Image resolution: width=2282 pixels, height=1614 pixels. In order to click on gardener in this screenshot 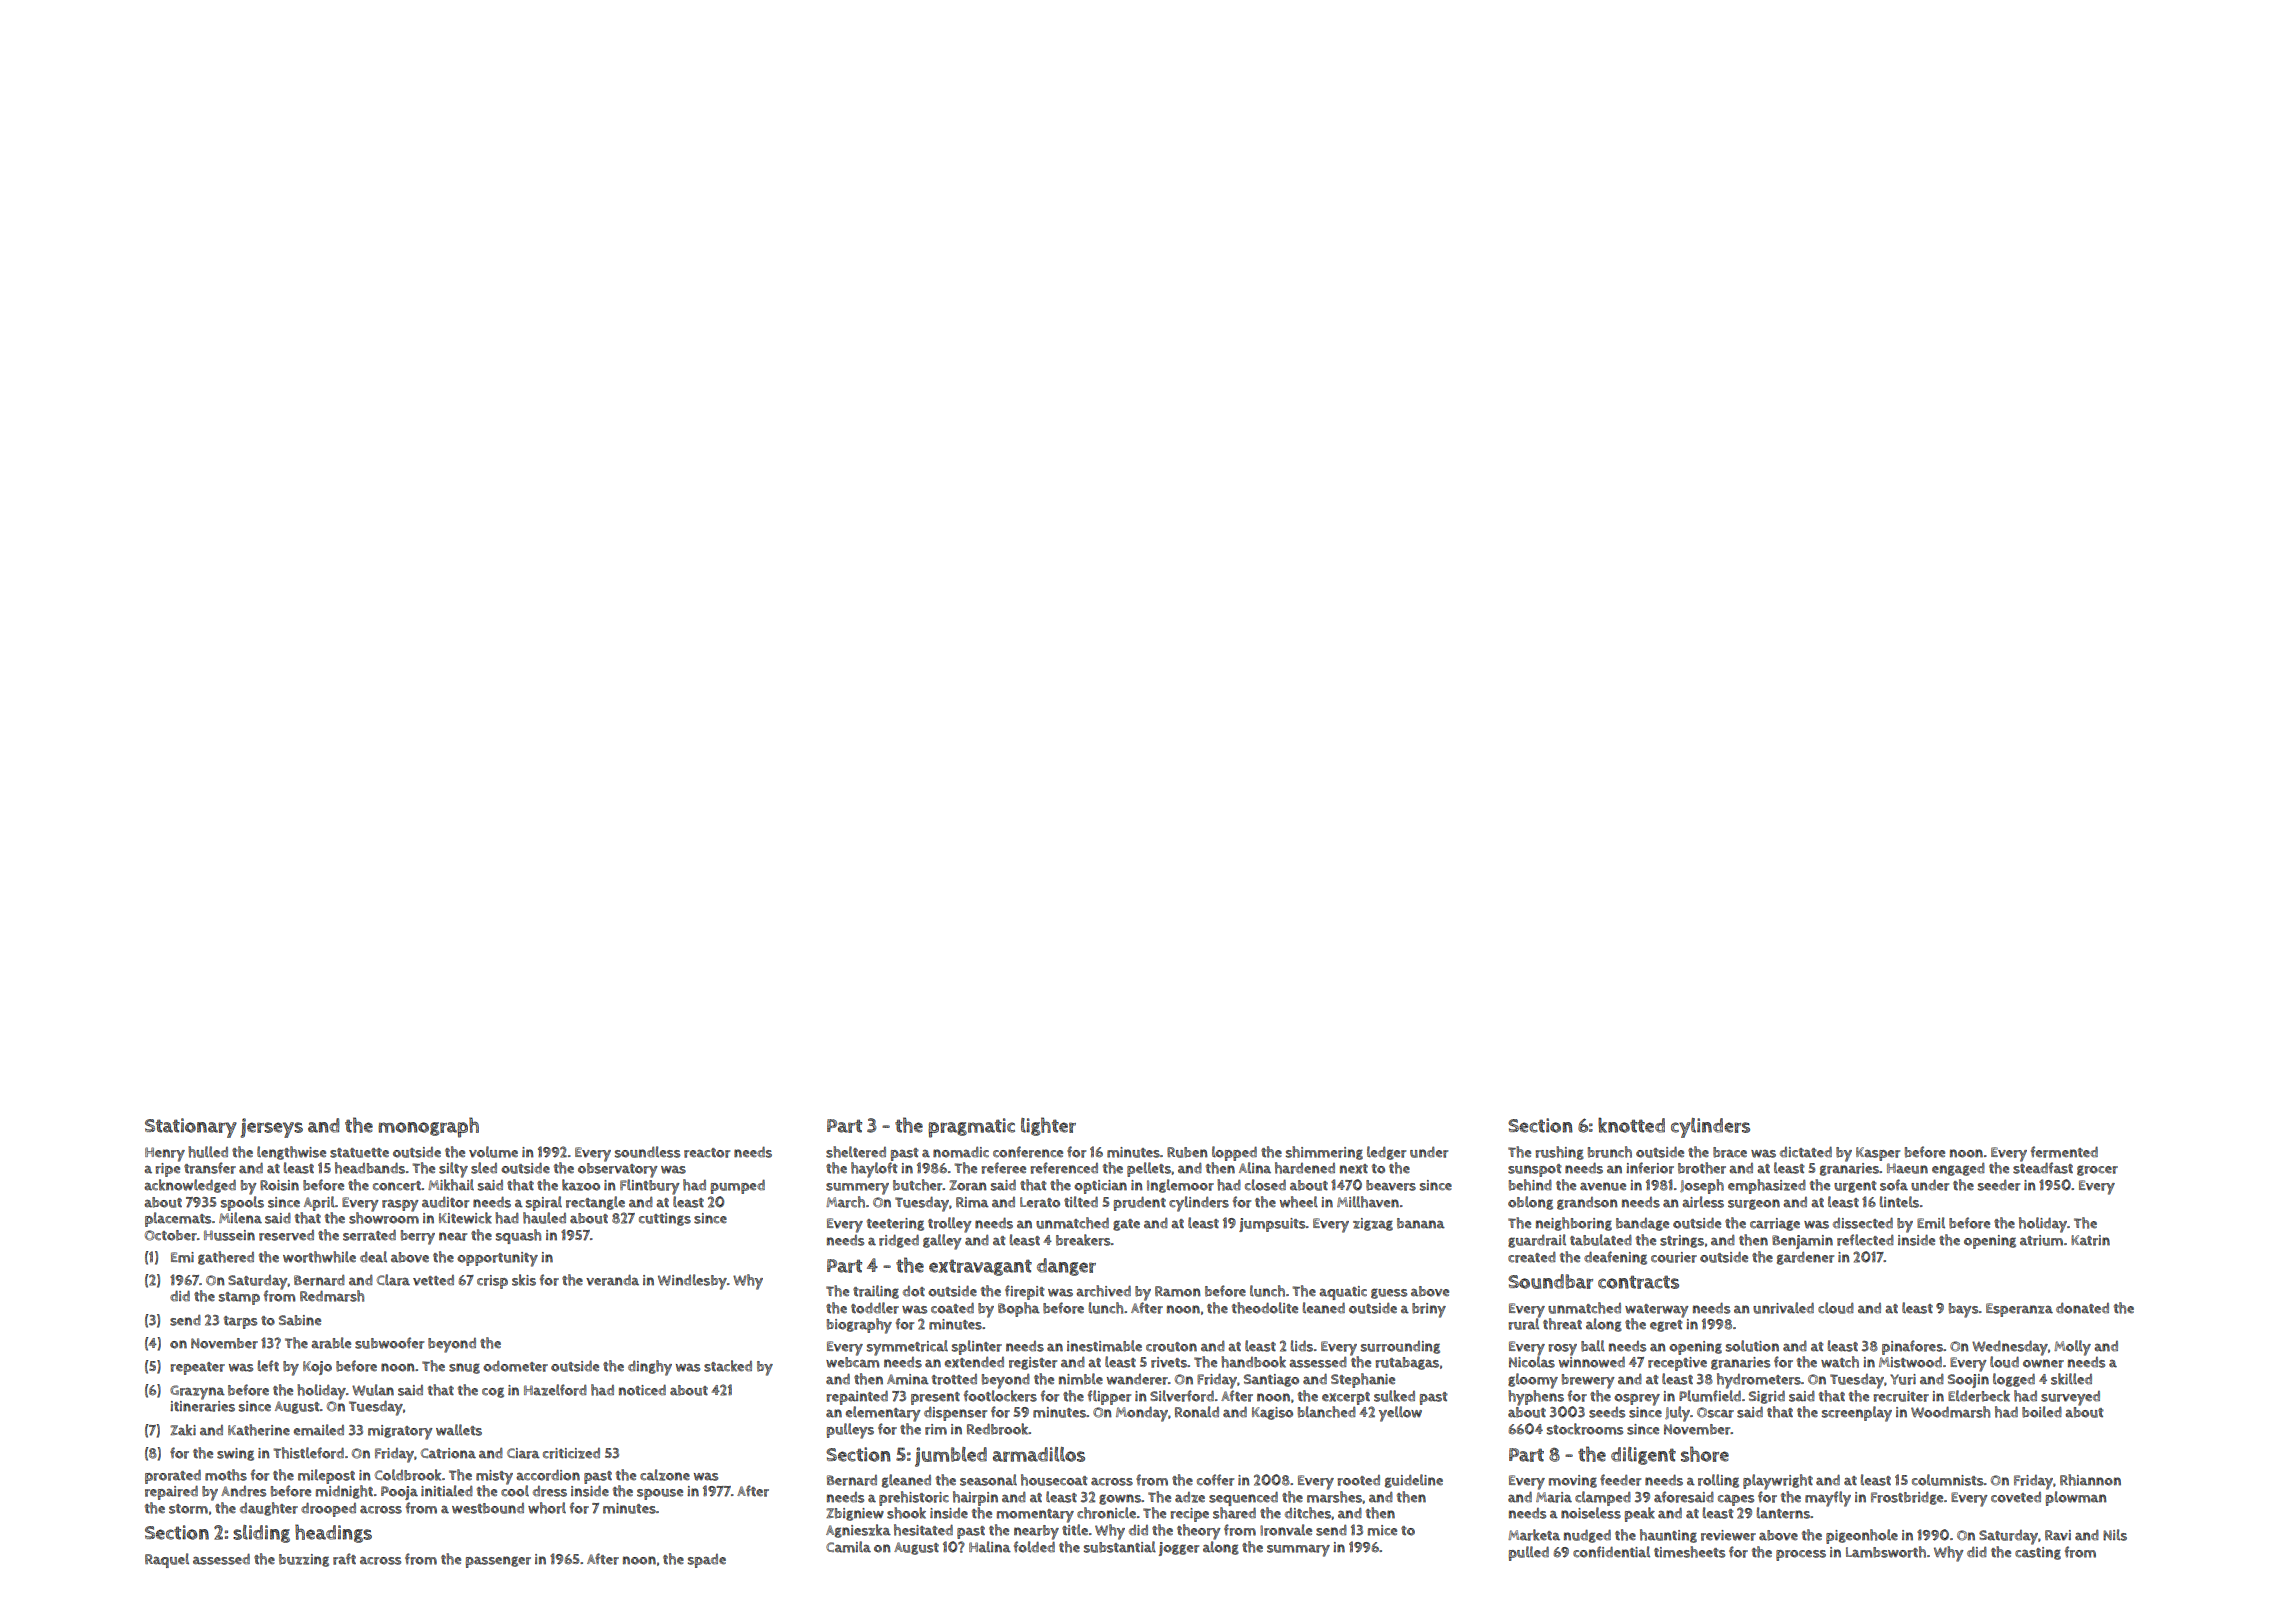, I will do `click(1805, 1258)`.
